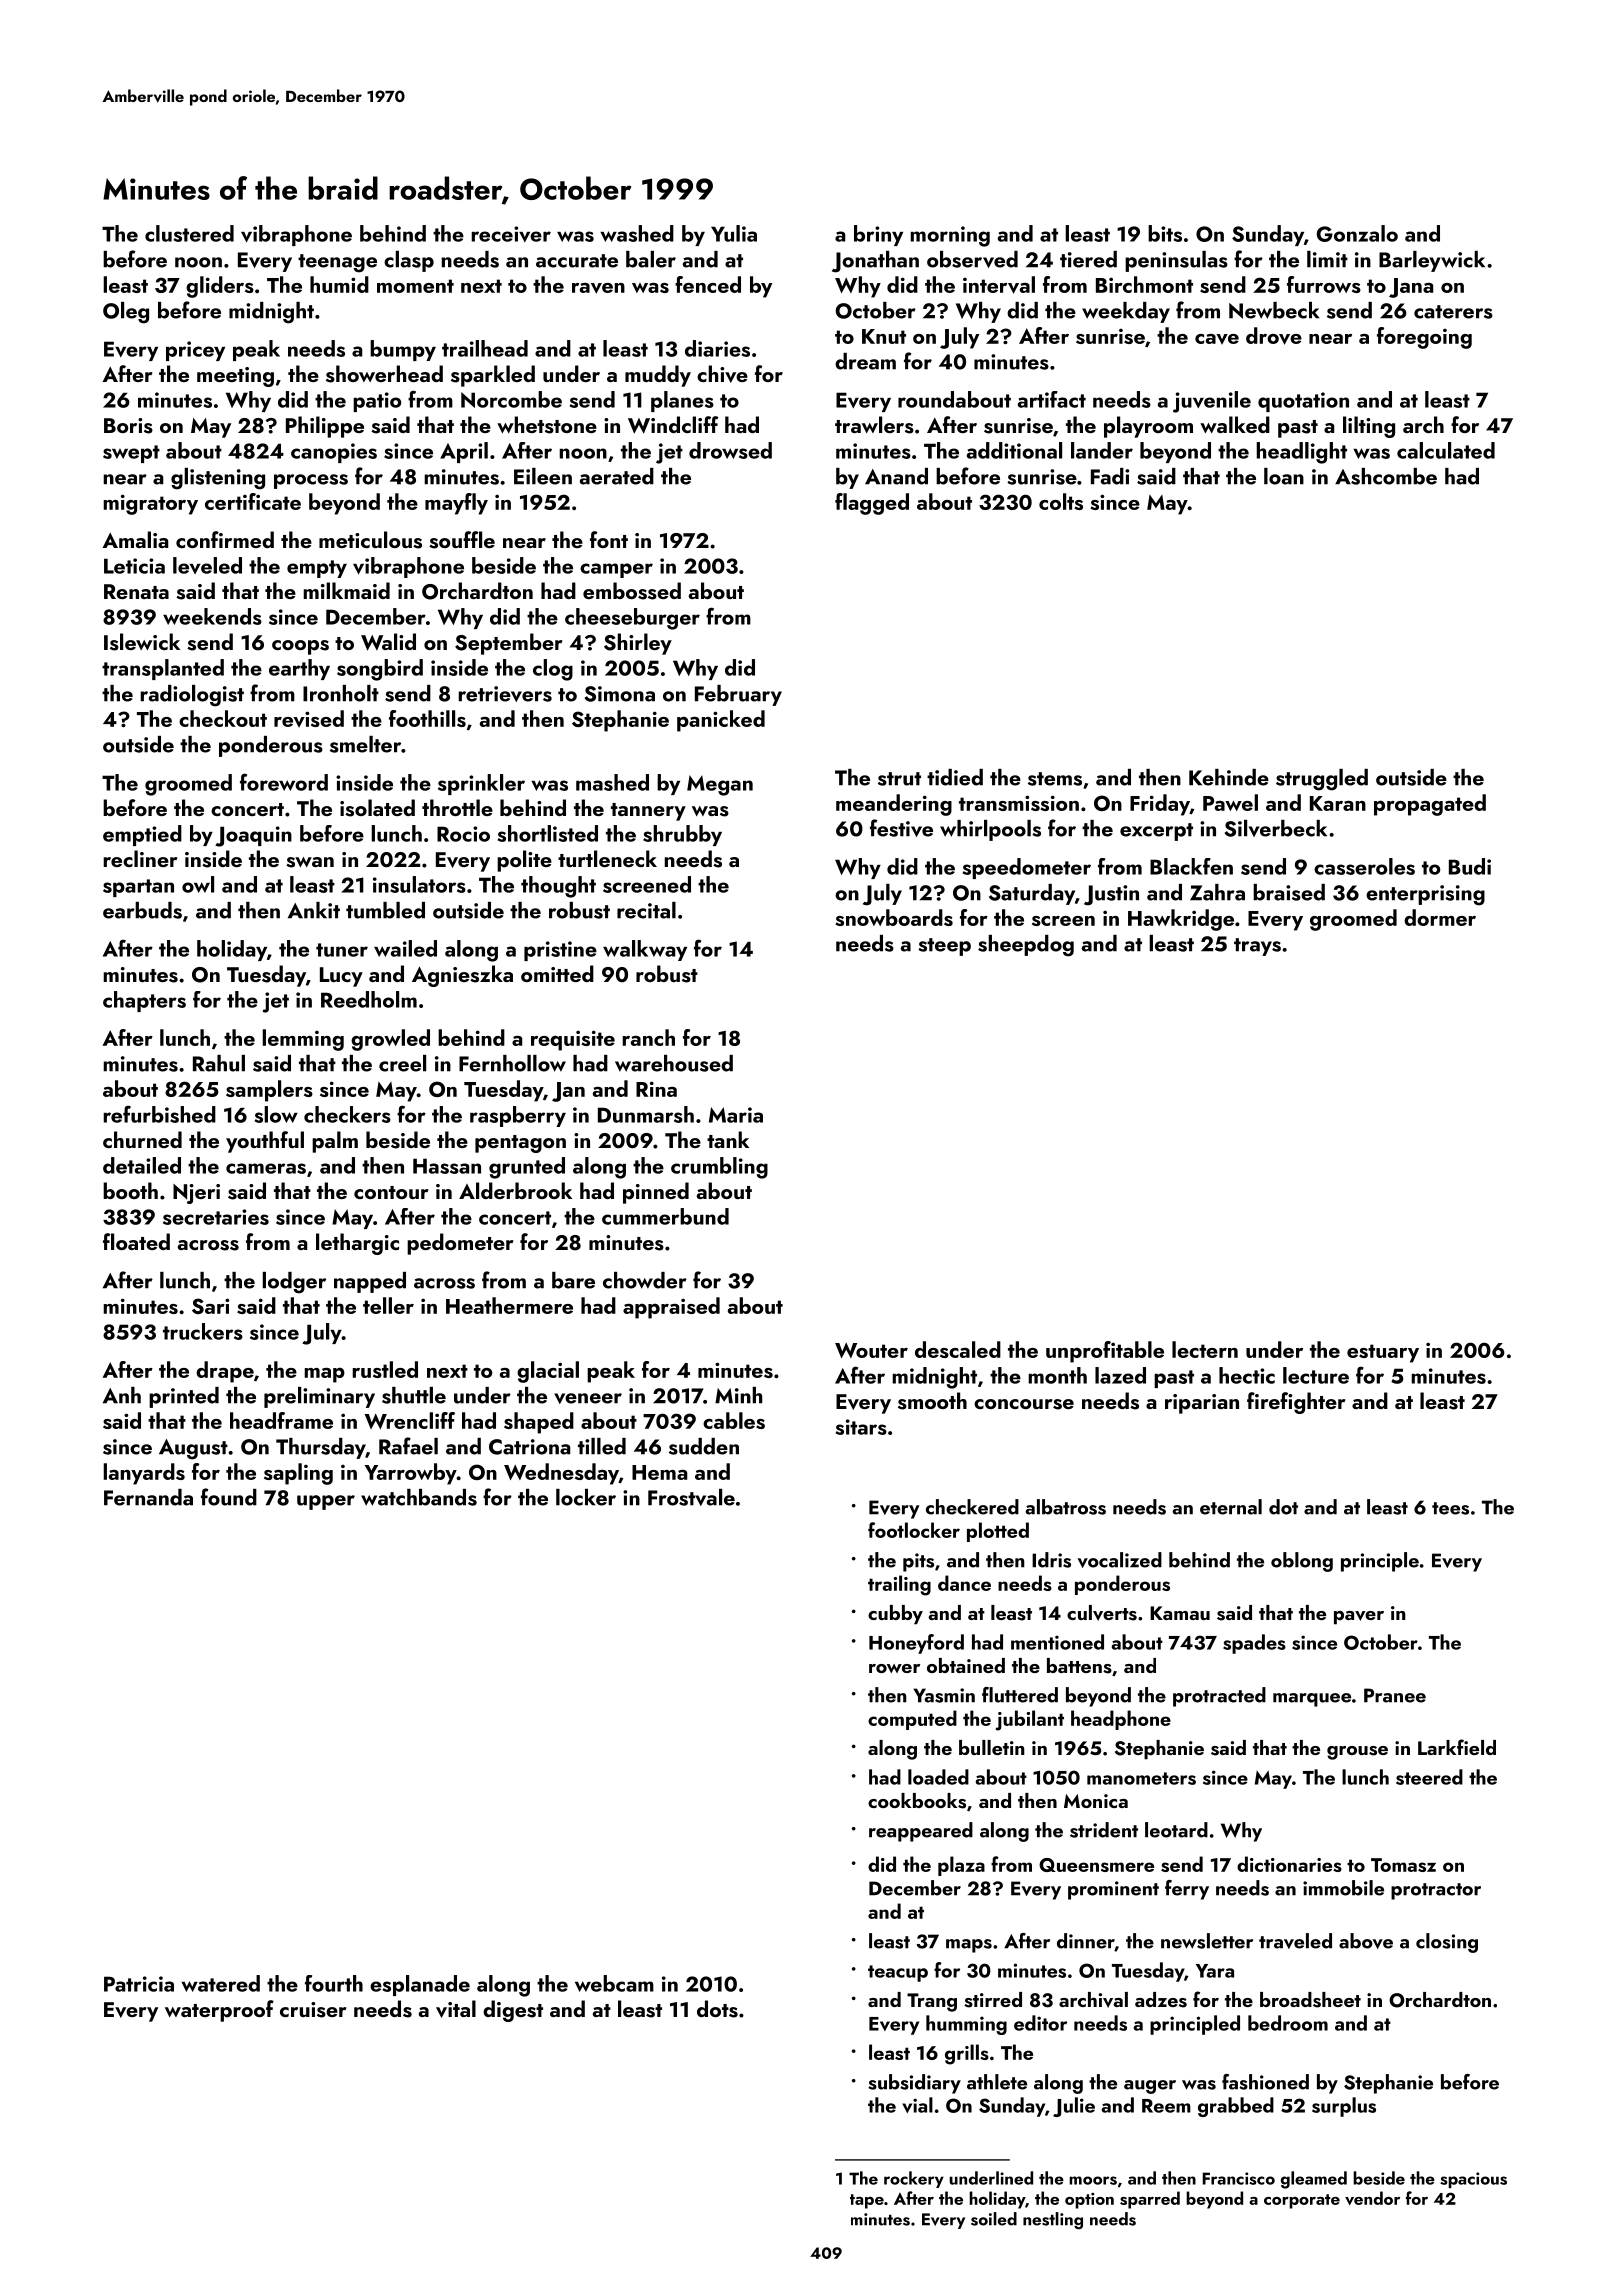  What do you see at coordinates (203, 1331) in the document?
I see `truckers` at bounding box center [203, 1331].
